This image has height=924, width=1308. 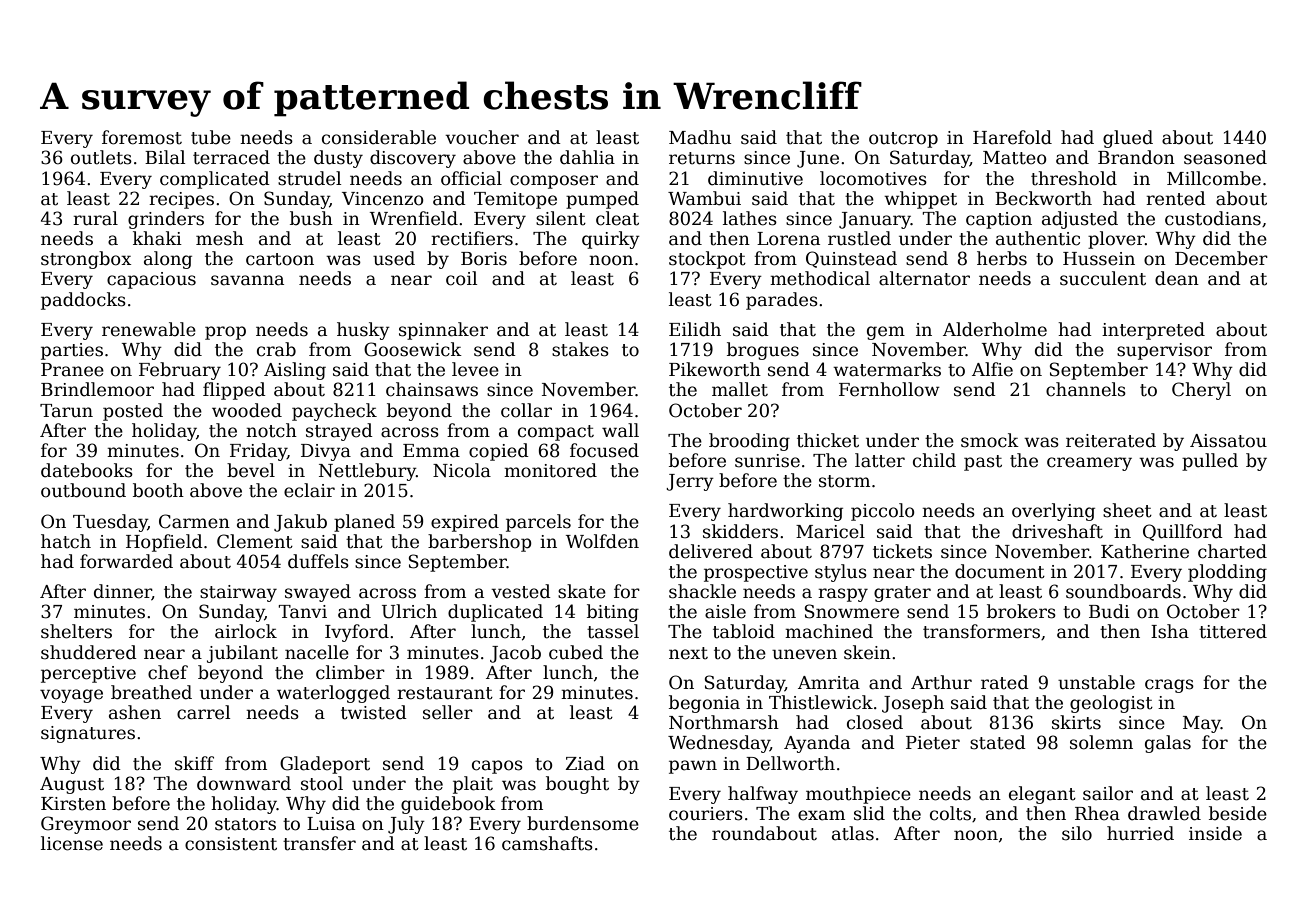 I want to click on transfer, so click(x=319, y=843).
